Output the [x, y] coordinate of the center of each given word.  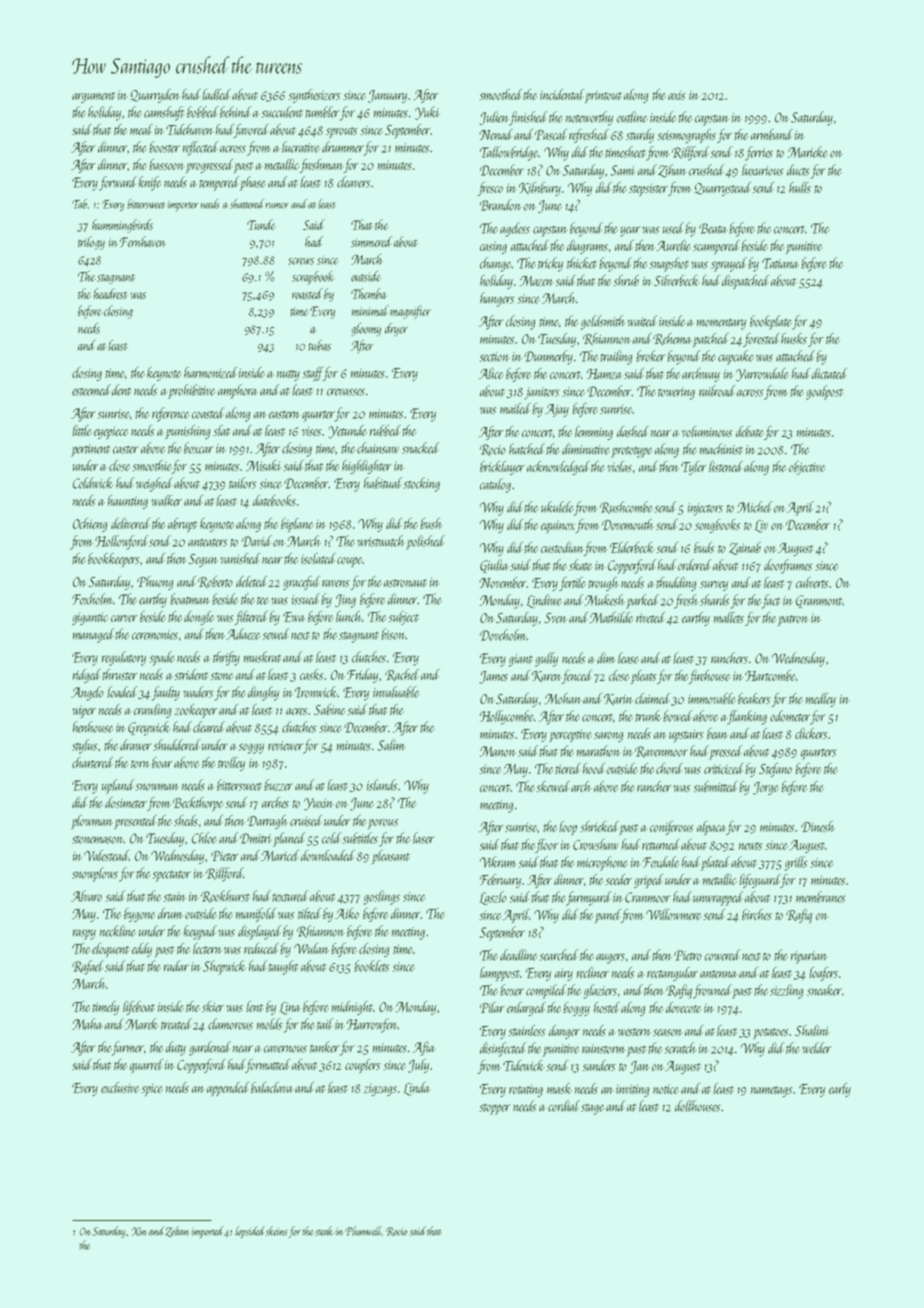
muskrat [262, 657]
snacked [420, 448]
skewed [553, 786]
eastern [284, 415]
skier [213, 1006]
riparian [809, 957]
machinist [721, 449]
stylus [85, 746]
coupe [349, 562]
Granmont [819, 601]
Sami [622, 170]
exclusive [120, 1087]
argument [94, 97]
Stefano [775, 770]
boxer [512, 990]
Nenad [497, 134]
